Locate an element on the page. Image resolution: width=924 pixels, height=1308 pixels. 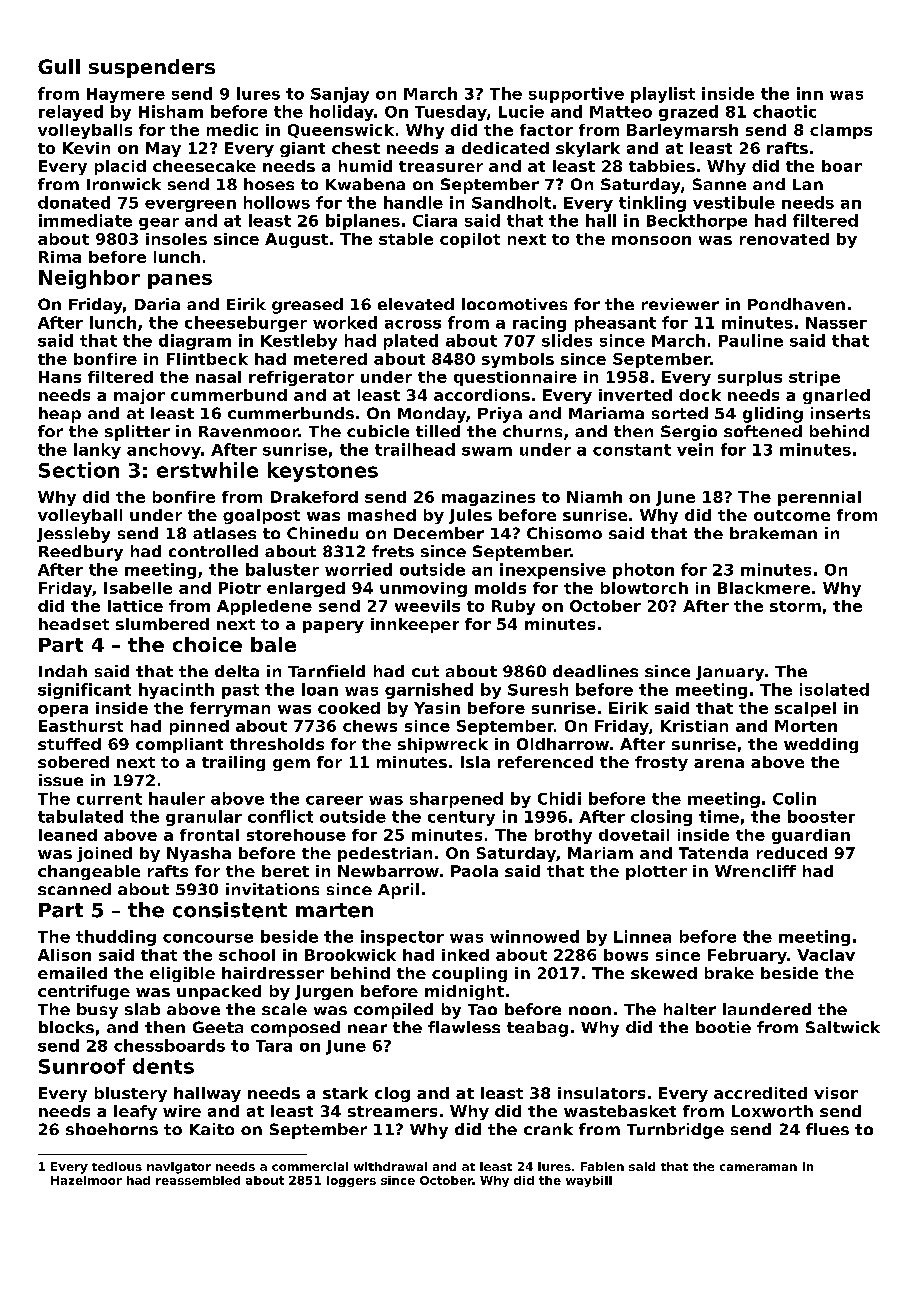
deadlines is located at coordinates (595, 671).
